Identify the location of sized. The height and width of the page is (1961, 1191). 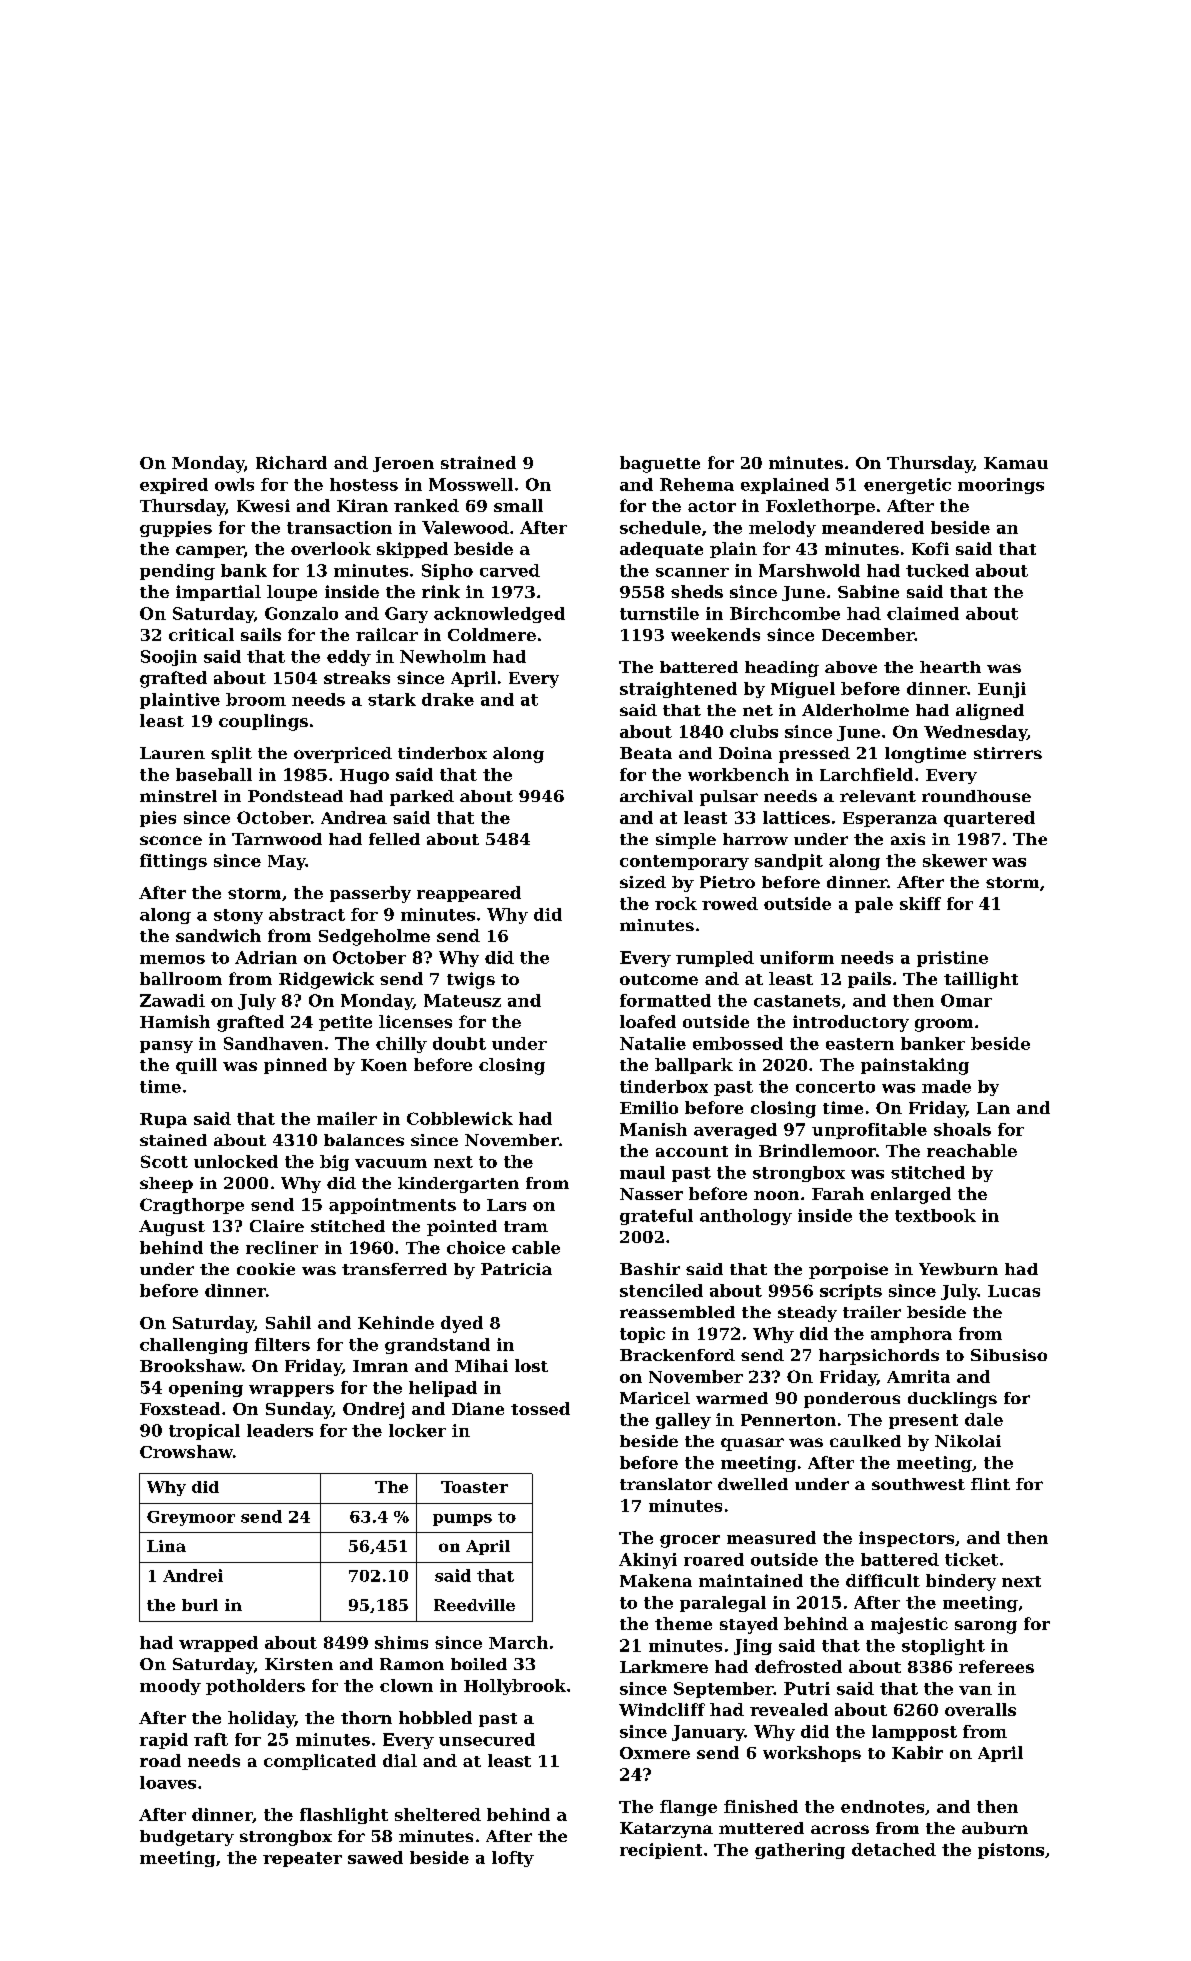
(643, 882).
